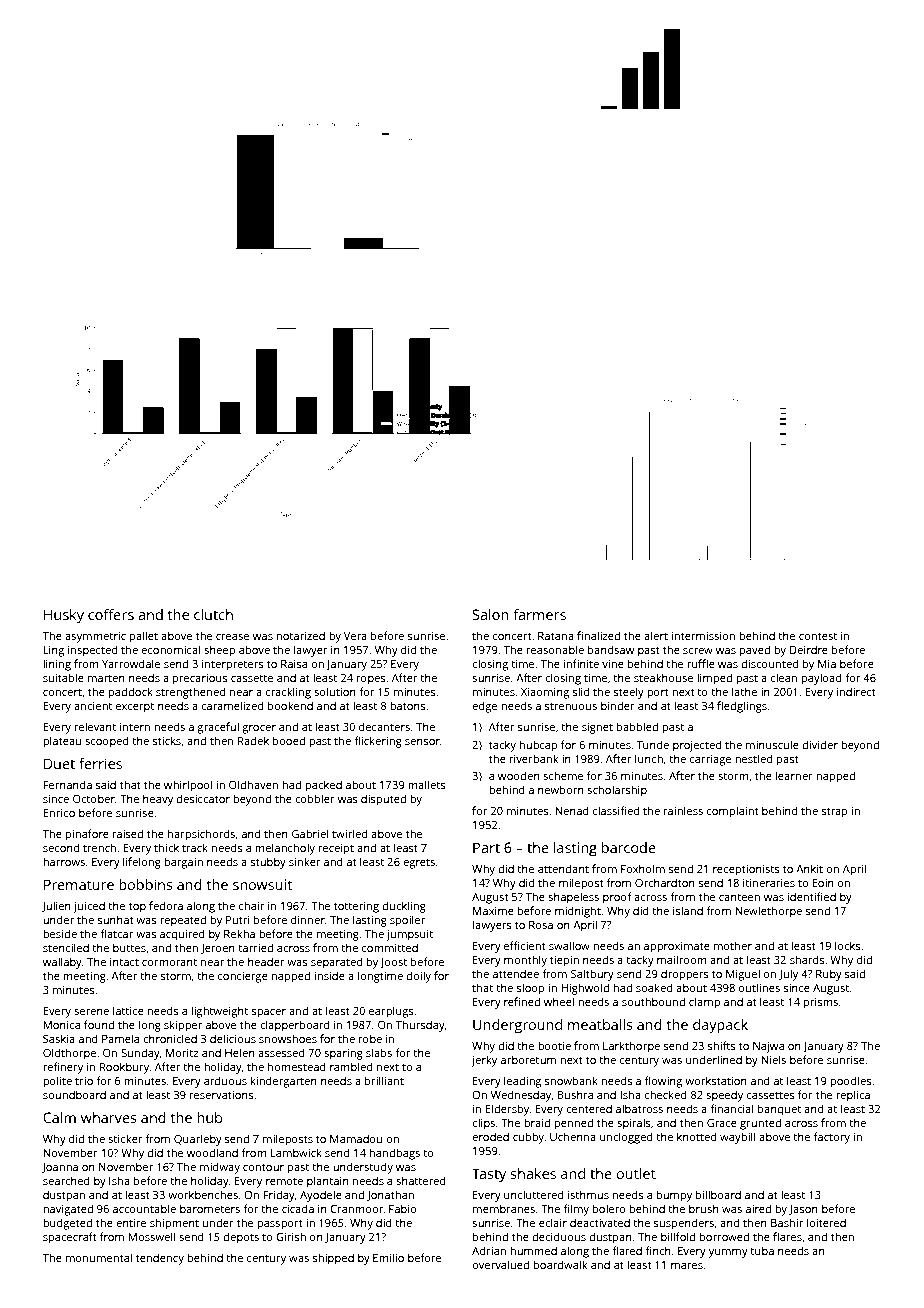 The width and height of the page is (924, 1308). What do you see at coordinates (356, 1138) in the page?
I see `Mamadou` at bounding box center [356, 1138].
